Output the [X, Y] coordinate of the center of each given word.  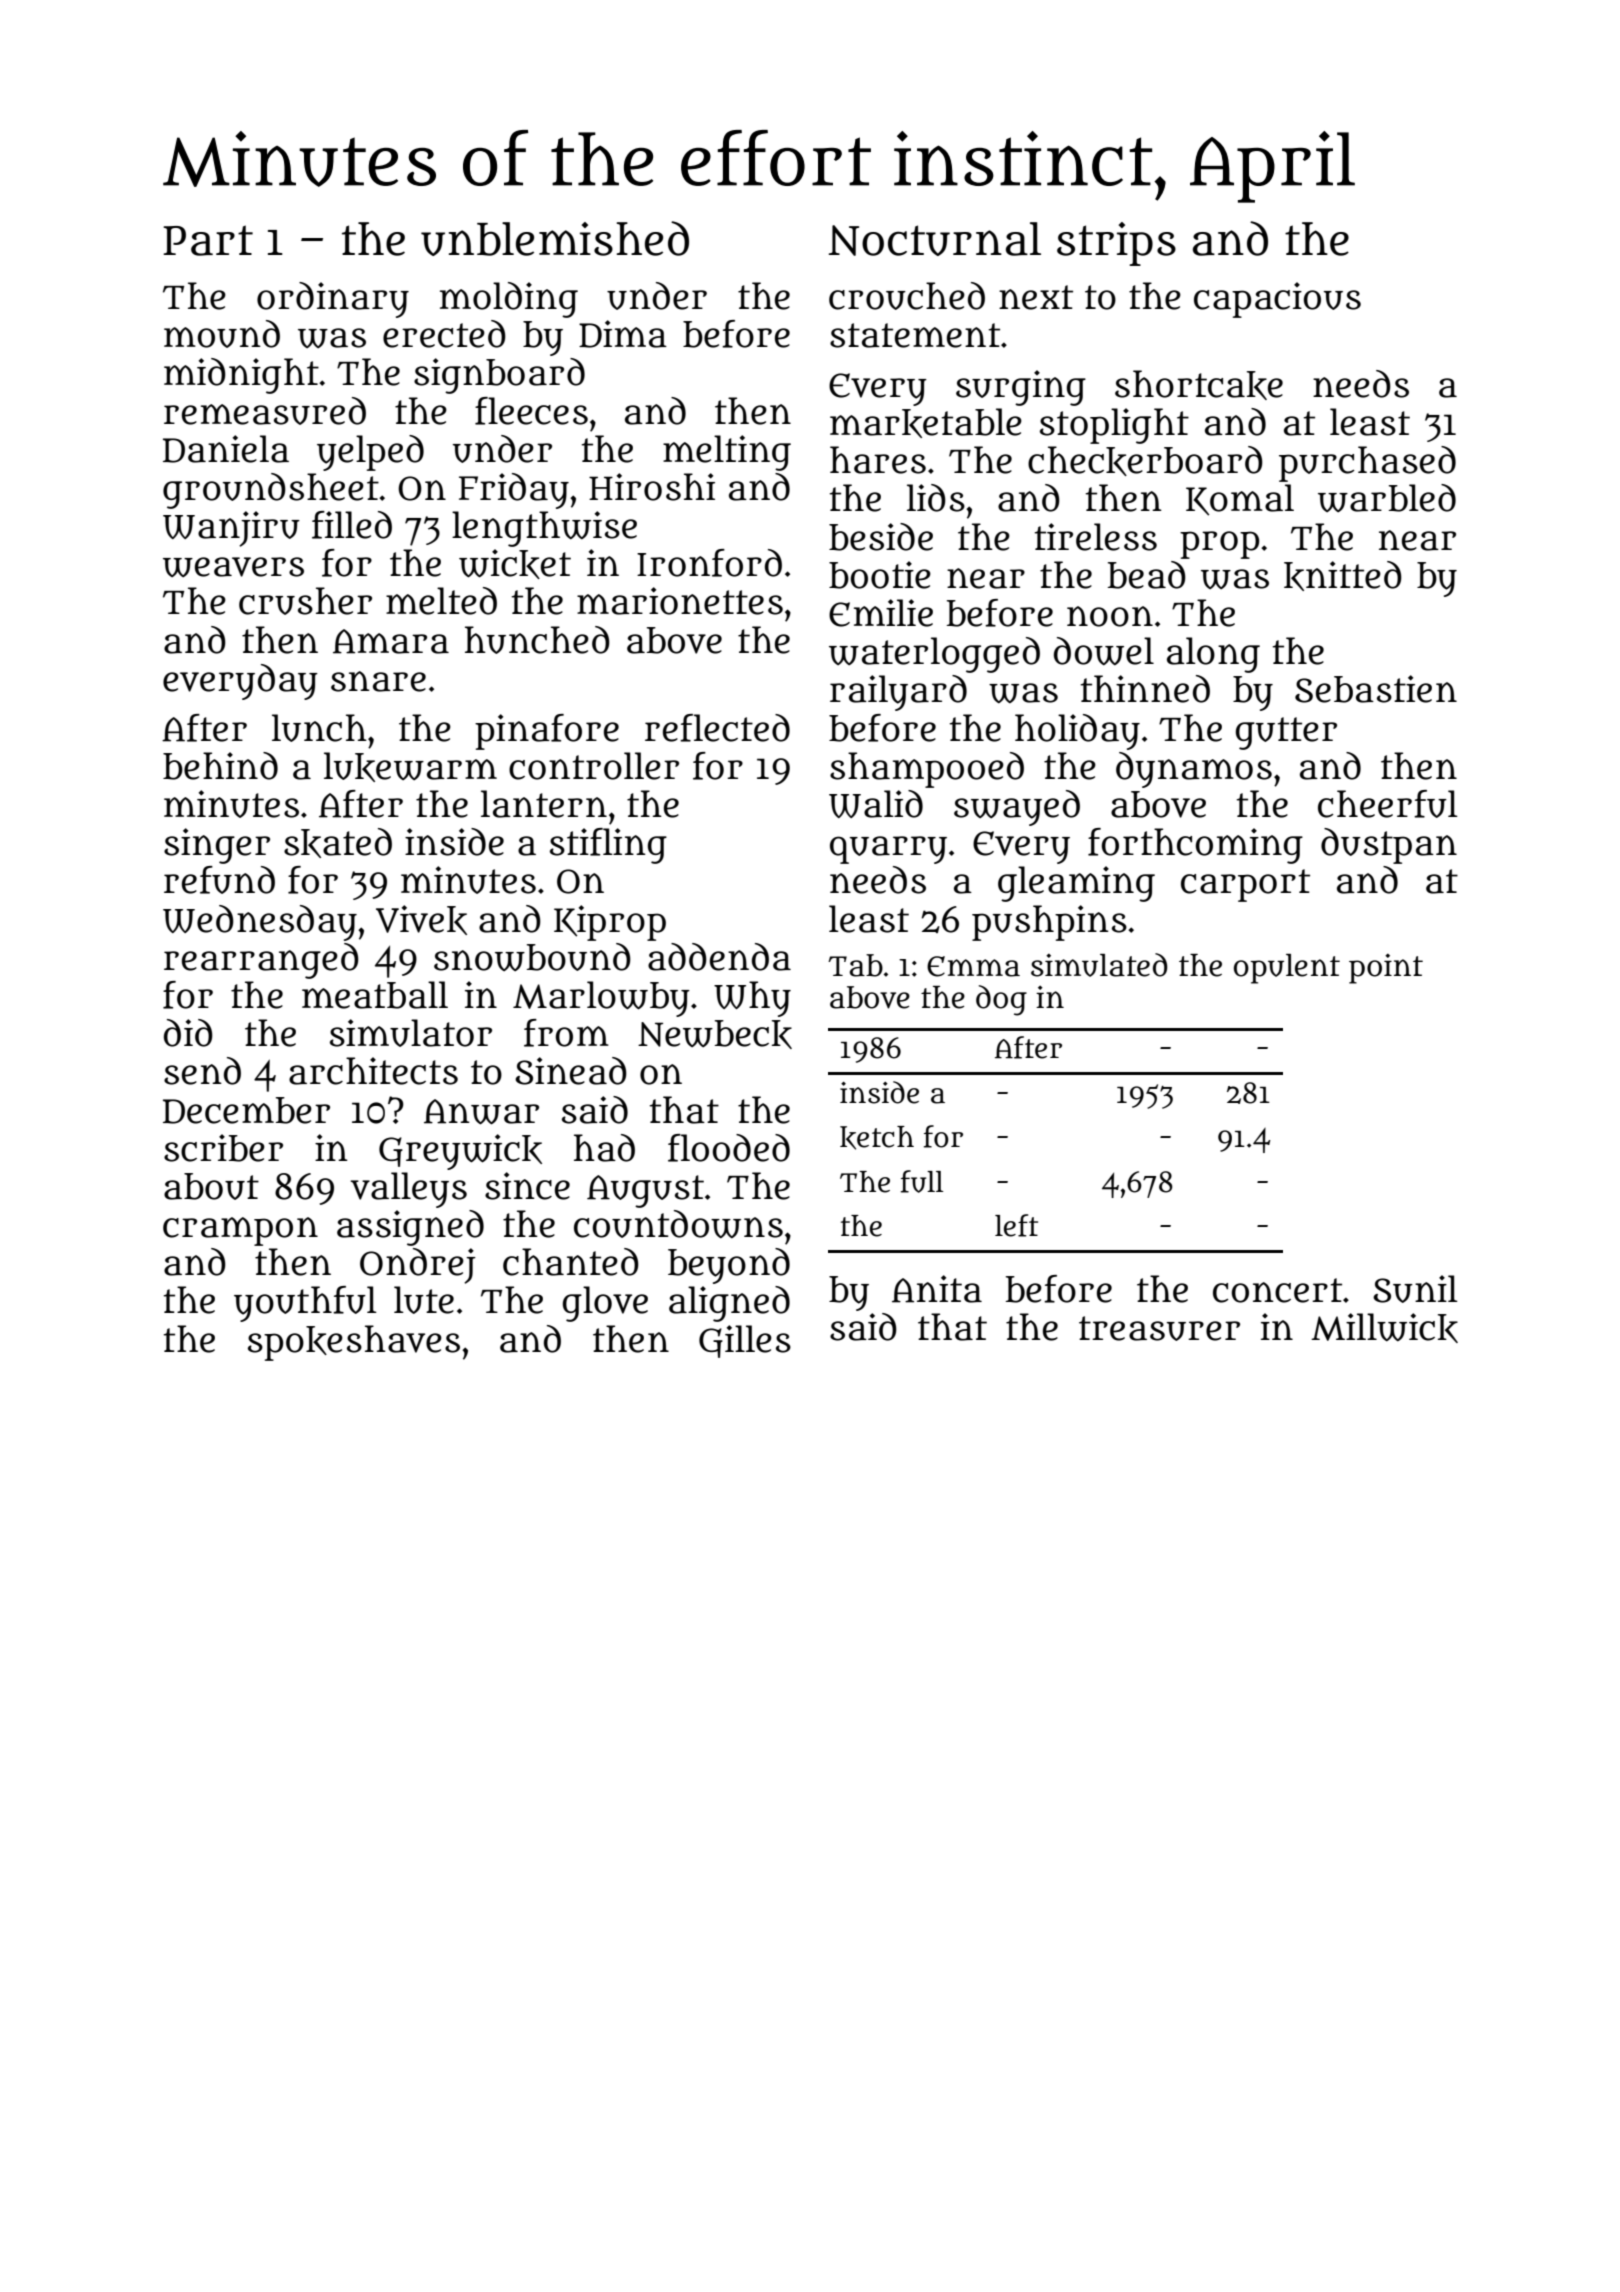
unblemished [555, 238]
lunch [319, 728]
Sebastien [1376, 689]
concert [1277, 1290]
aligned [729, 1304]
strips [1116, 244]
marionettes [680, 601]
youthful [305, 1304]
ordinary [333, 300]
